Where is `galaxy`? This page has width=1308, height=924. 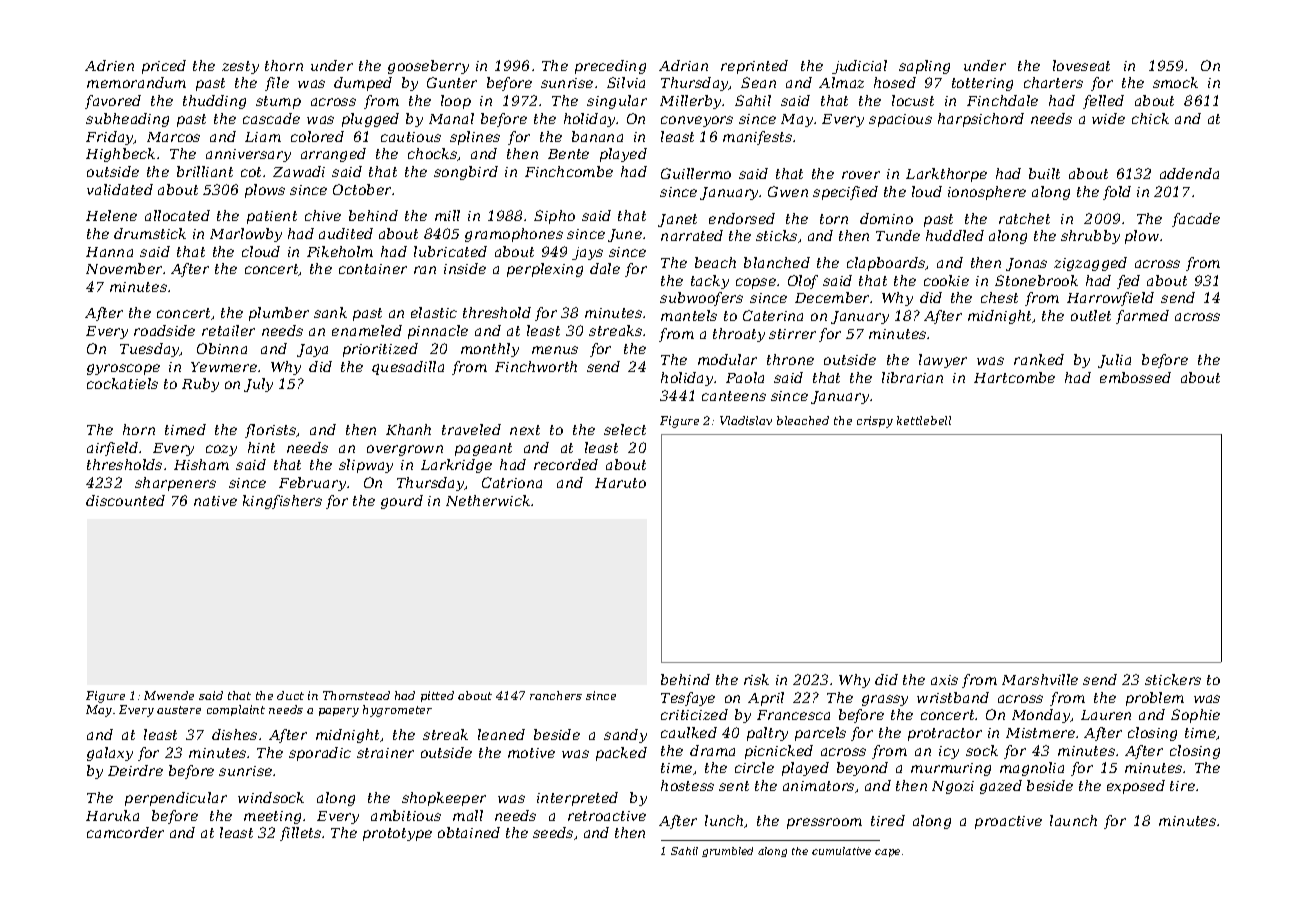
galaxy is located at coordinates (110, 754).
